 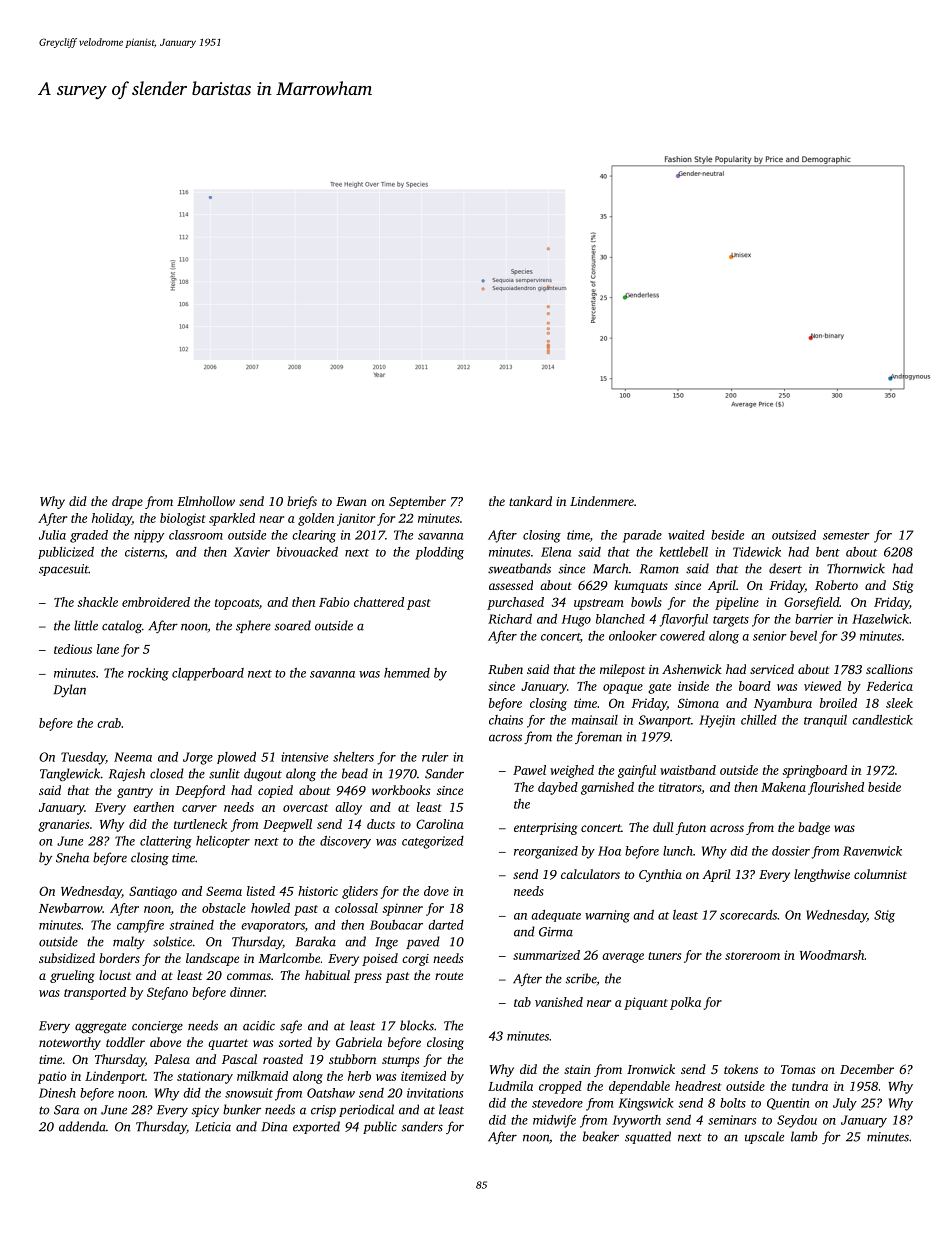 What do you see at coordinates (66, 1110) in the screenshot?
I see `Sara` at bounding box center [66, 1110].
